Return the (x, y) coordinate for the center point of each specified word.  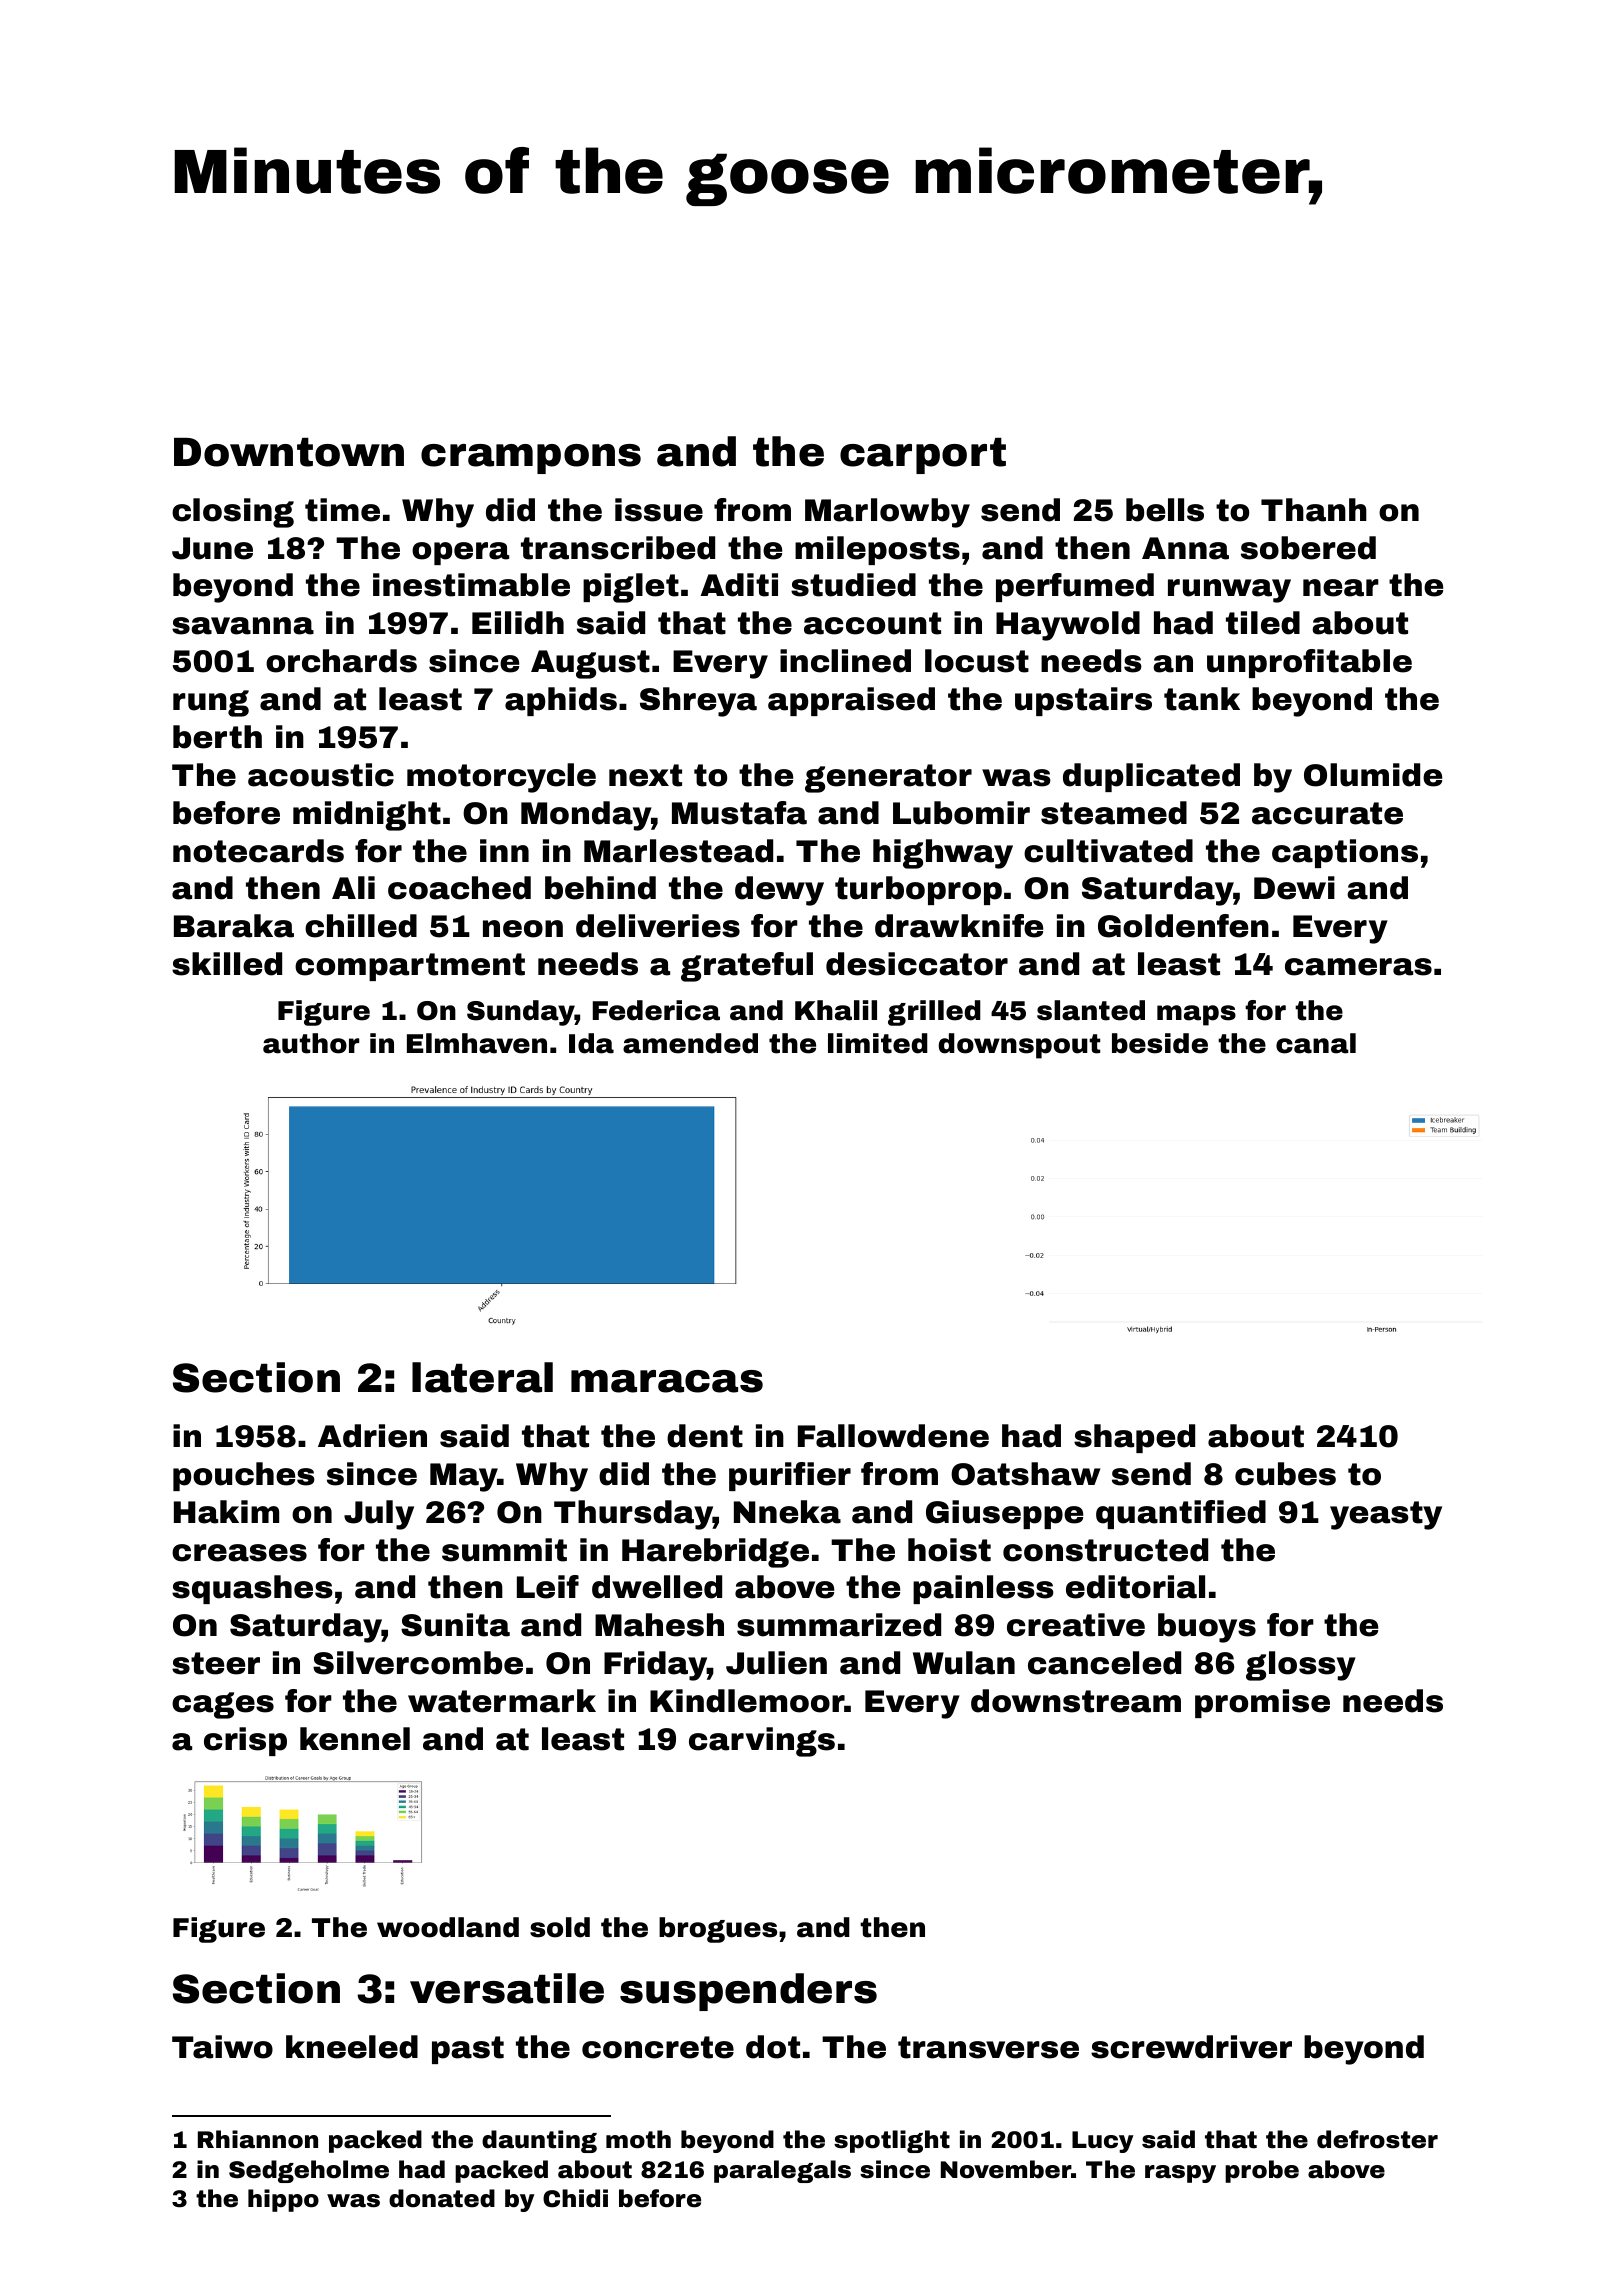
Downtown (289, 452)
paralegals (782, 2171)
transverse (988, 2047)
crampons (531, 459)
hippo (283, 2200)
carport (923, 456)
